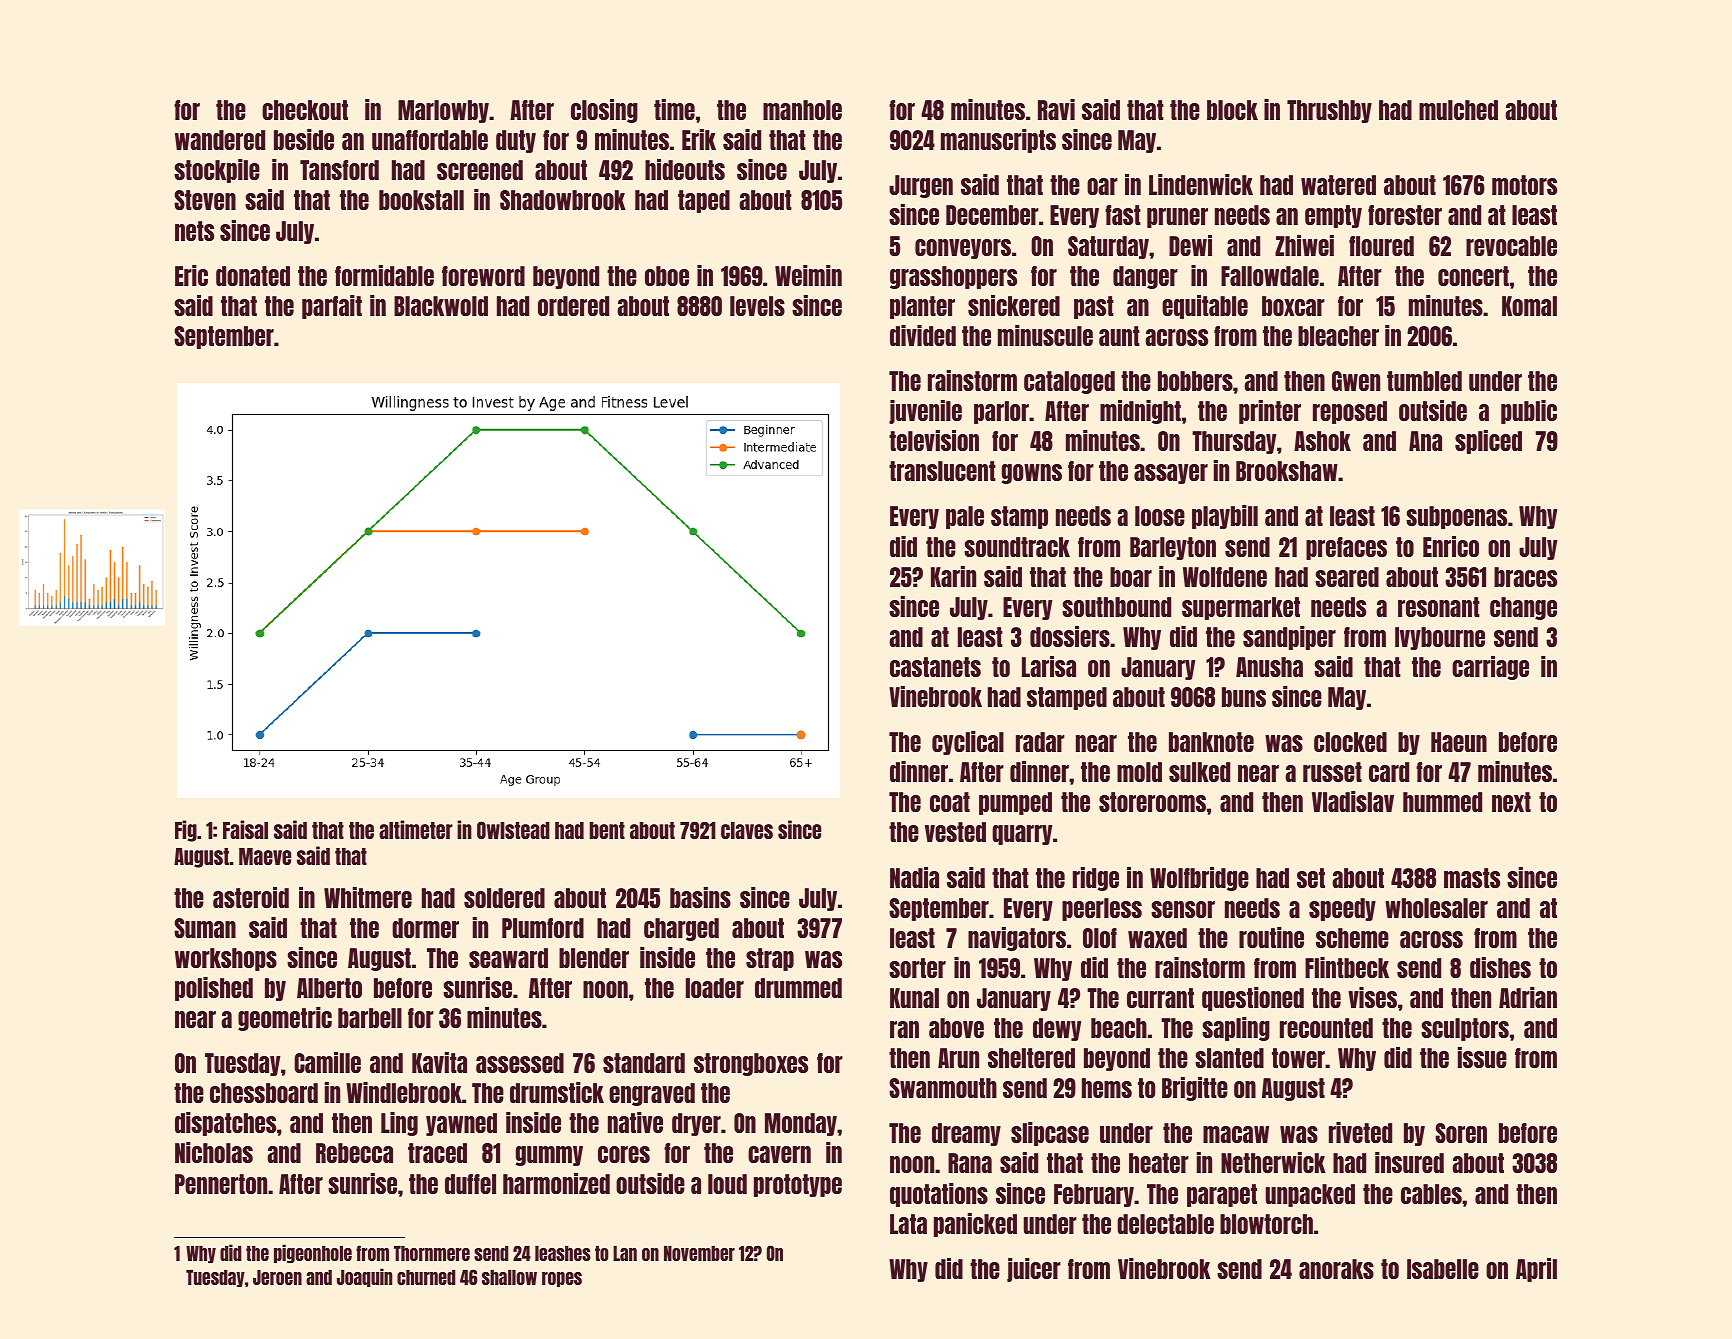  I want to click on Faisal, so click(245, 829).
